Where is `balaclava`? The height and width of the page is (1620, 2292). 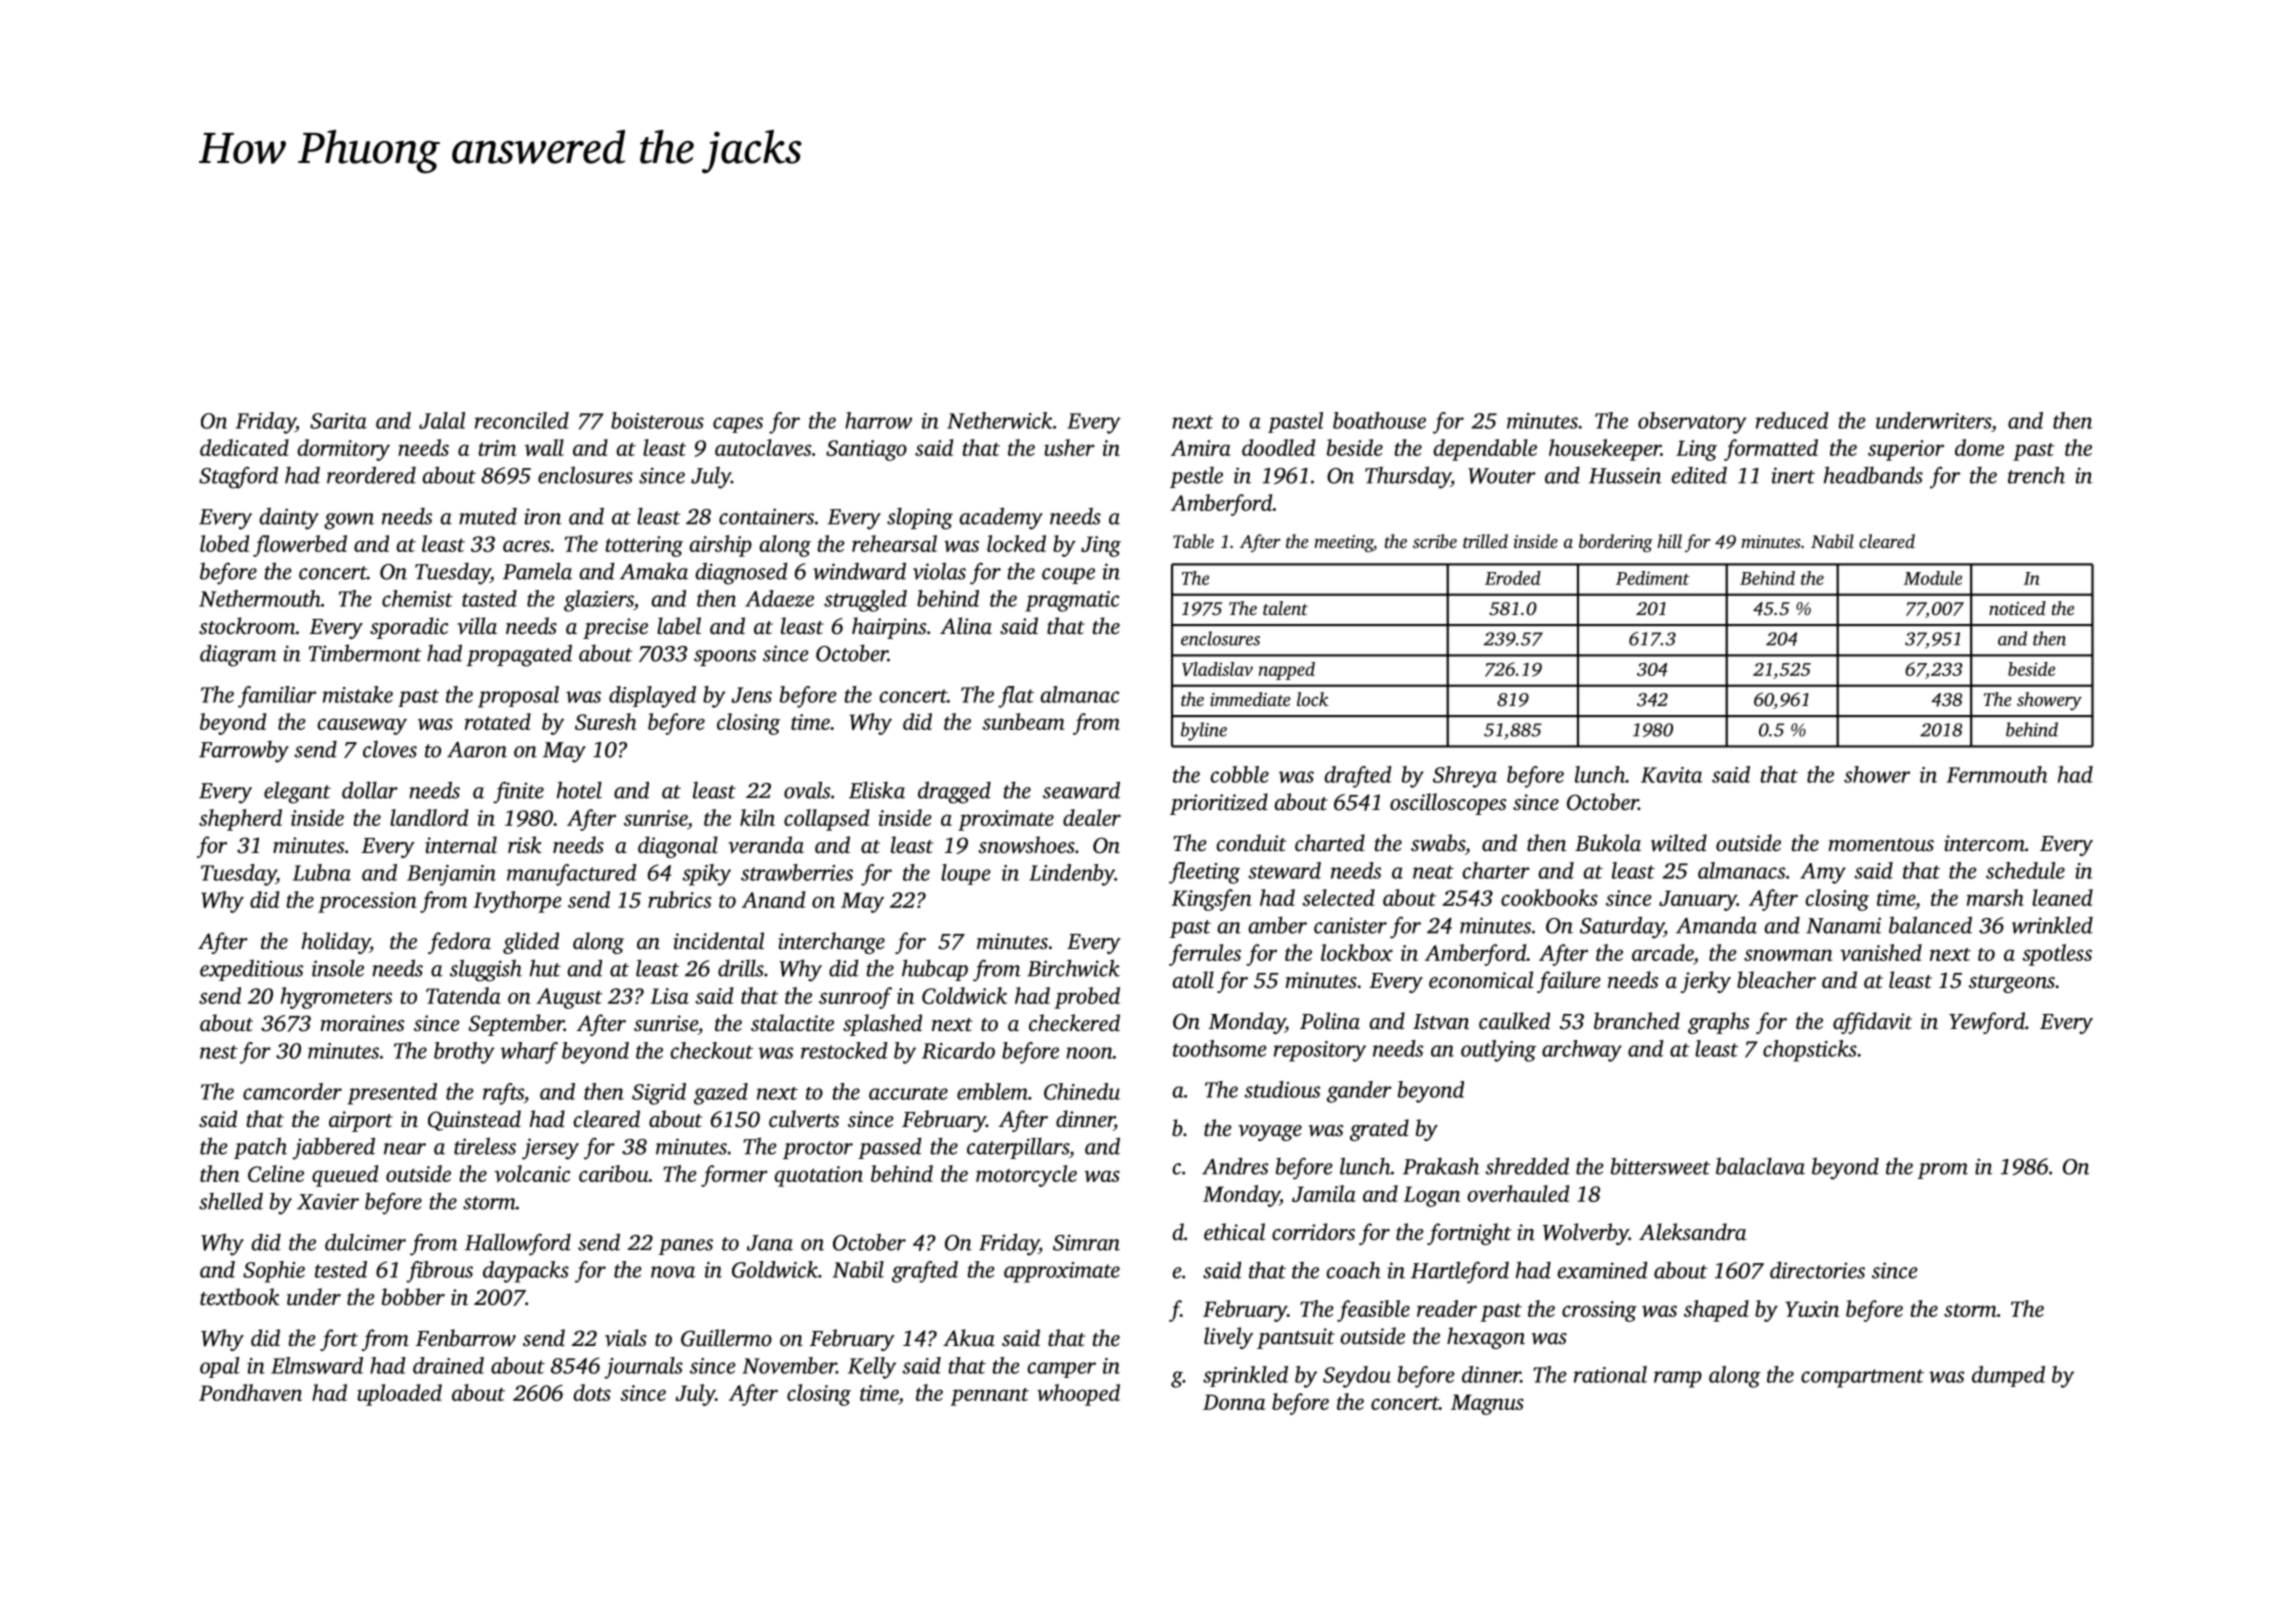 balaclava is located at coordinates (1760, 1166).
